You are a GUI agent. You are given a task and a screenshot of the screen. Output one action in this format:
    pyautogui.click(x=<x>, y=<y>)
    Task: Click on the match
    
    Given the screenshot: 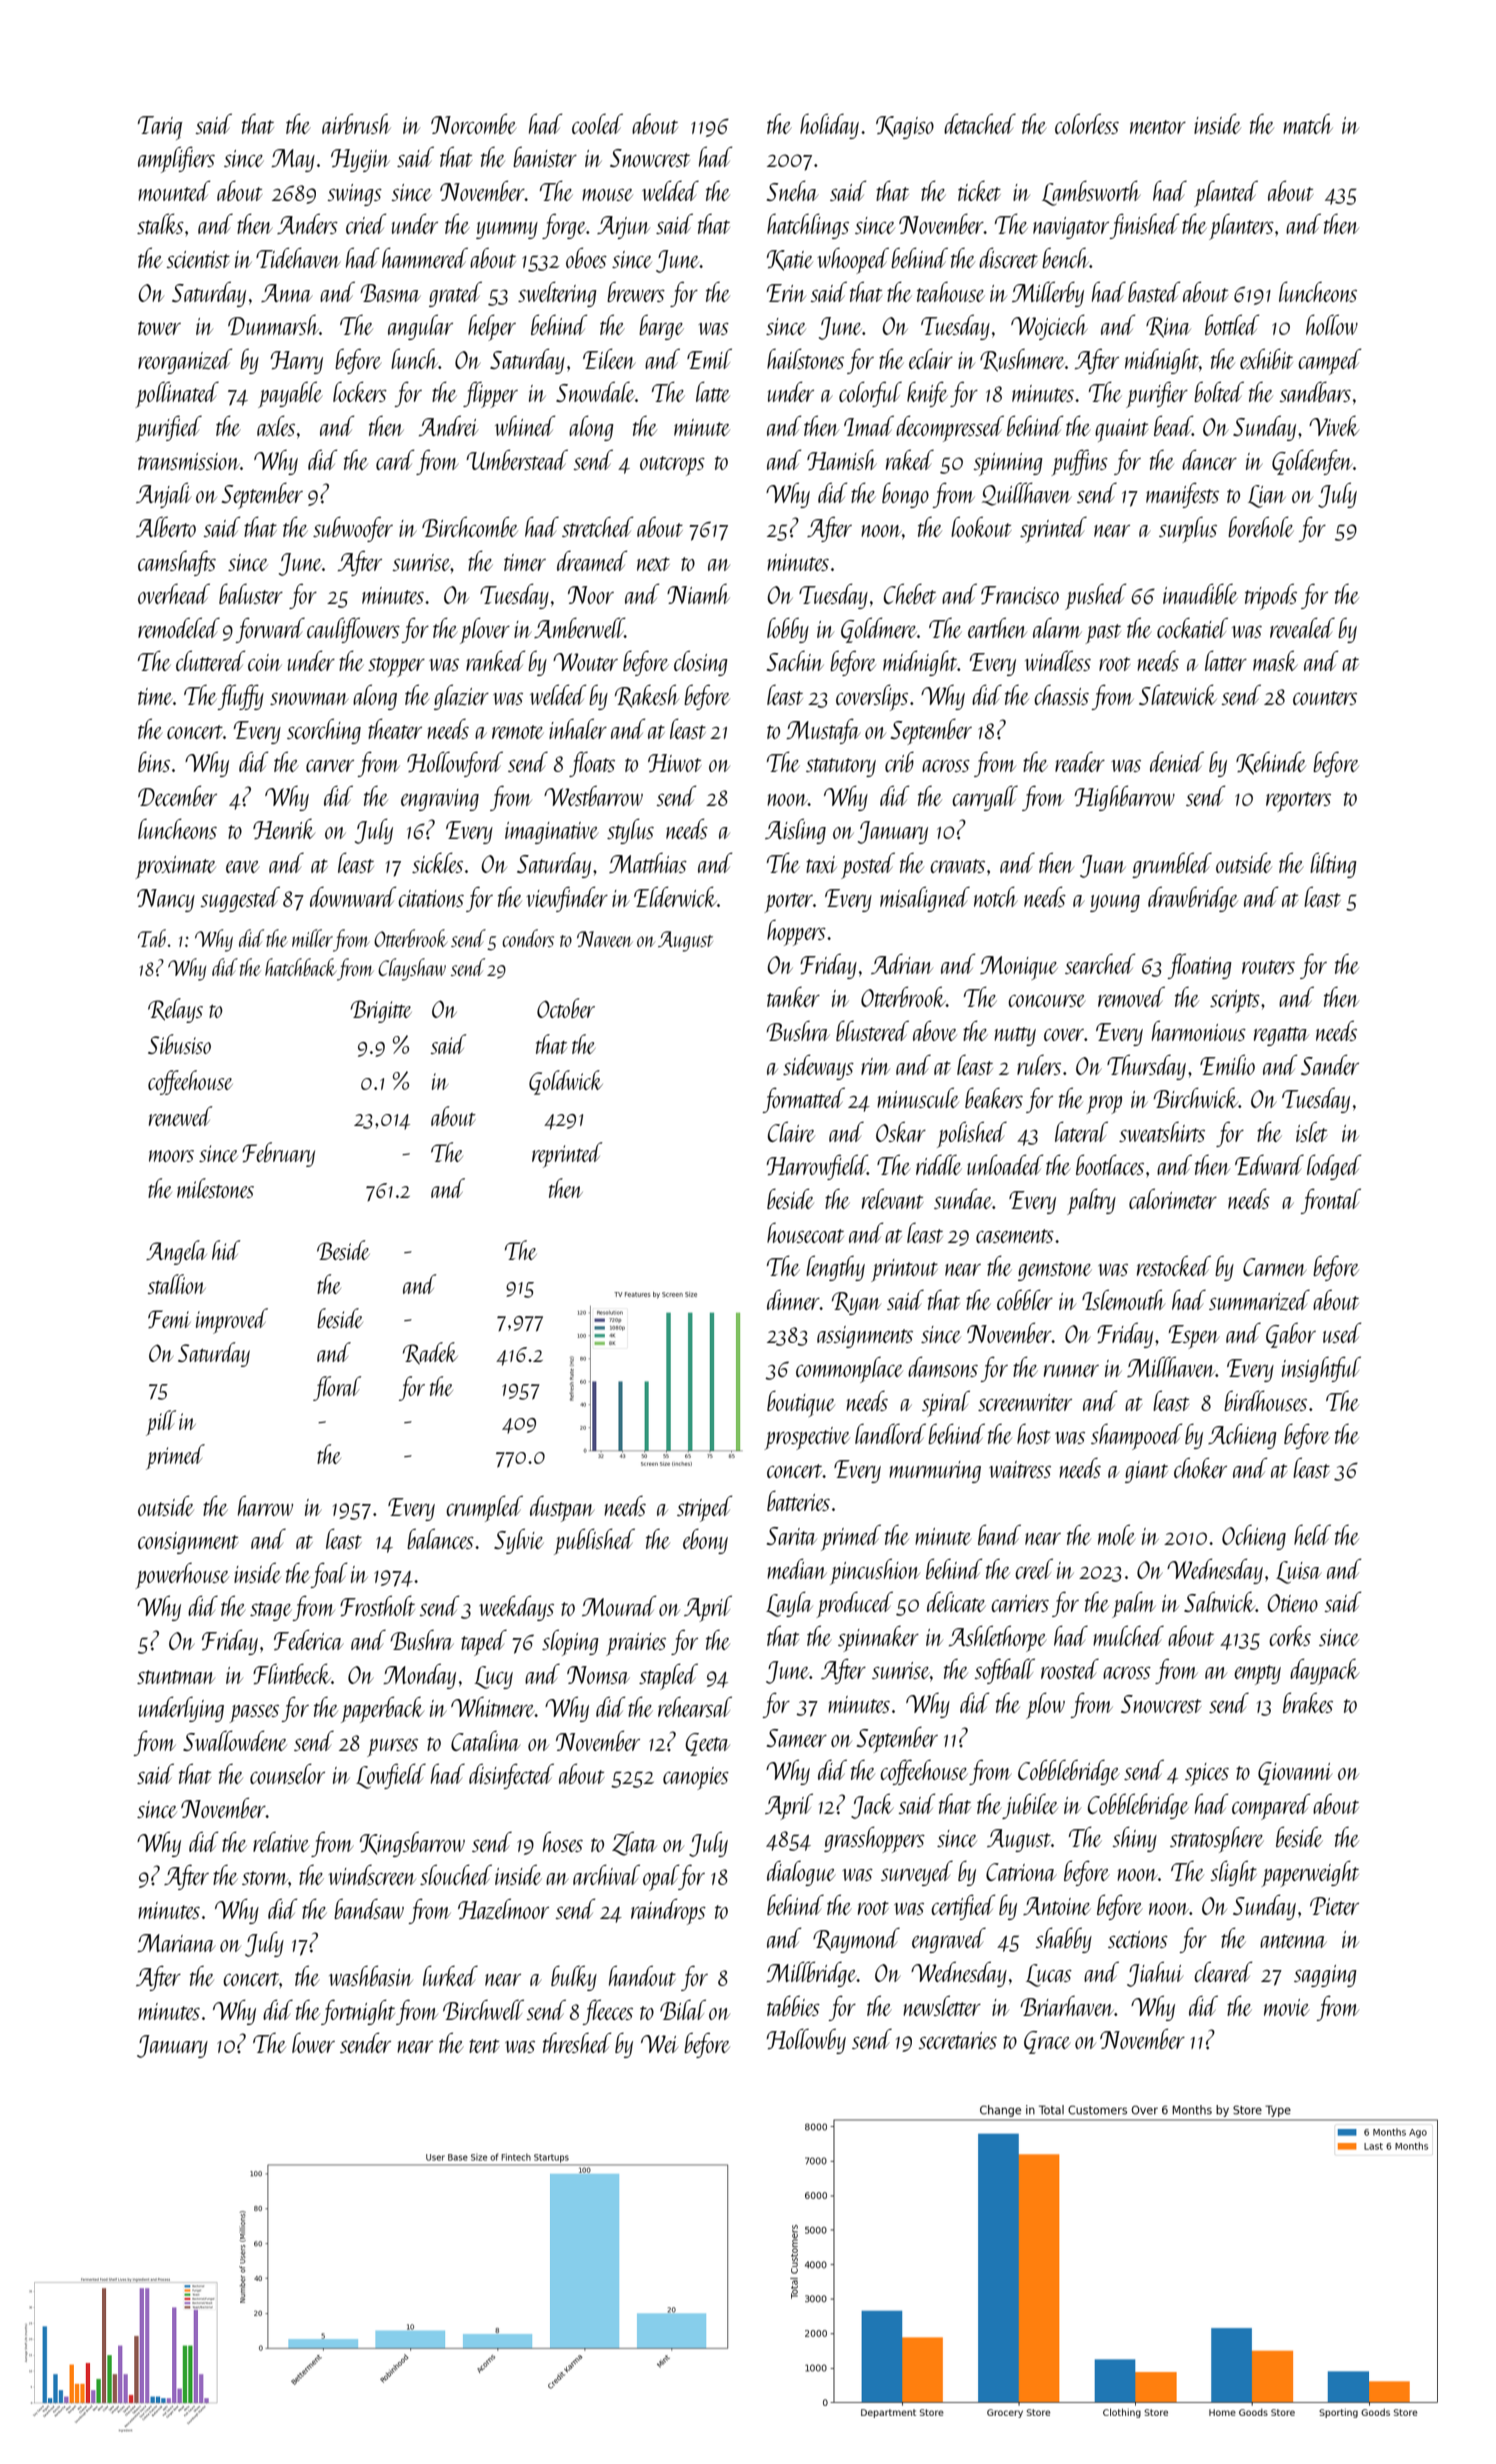 What is the action you would take?
    pyautogui.click(x=1308, y=124)
